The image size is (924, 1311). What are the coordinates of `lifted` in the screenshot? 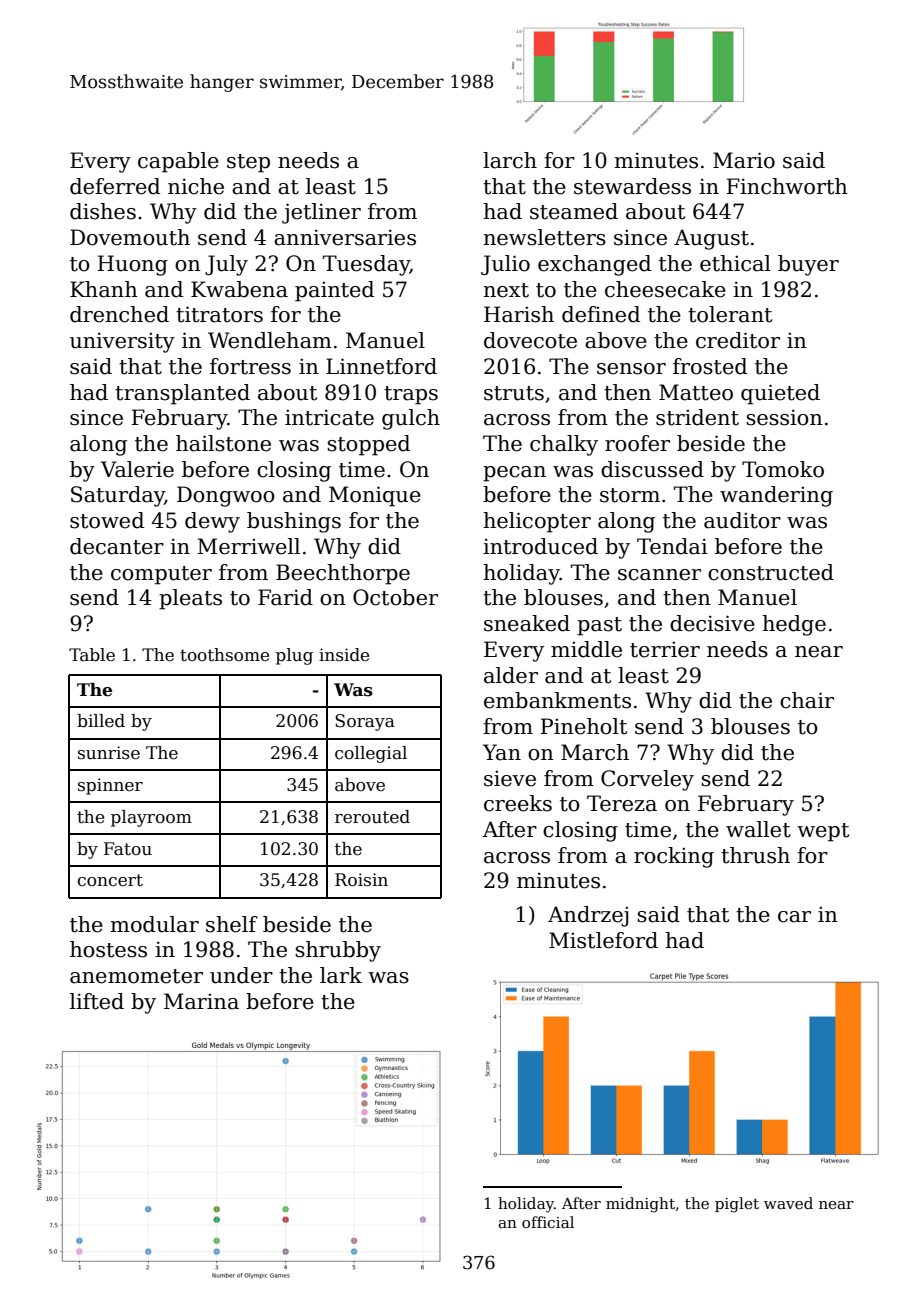 It's located at (97, 1001).
